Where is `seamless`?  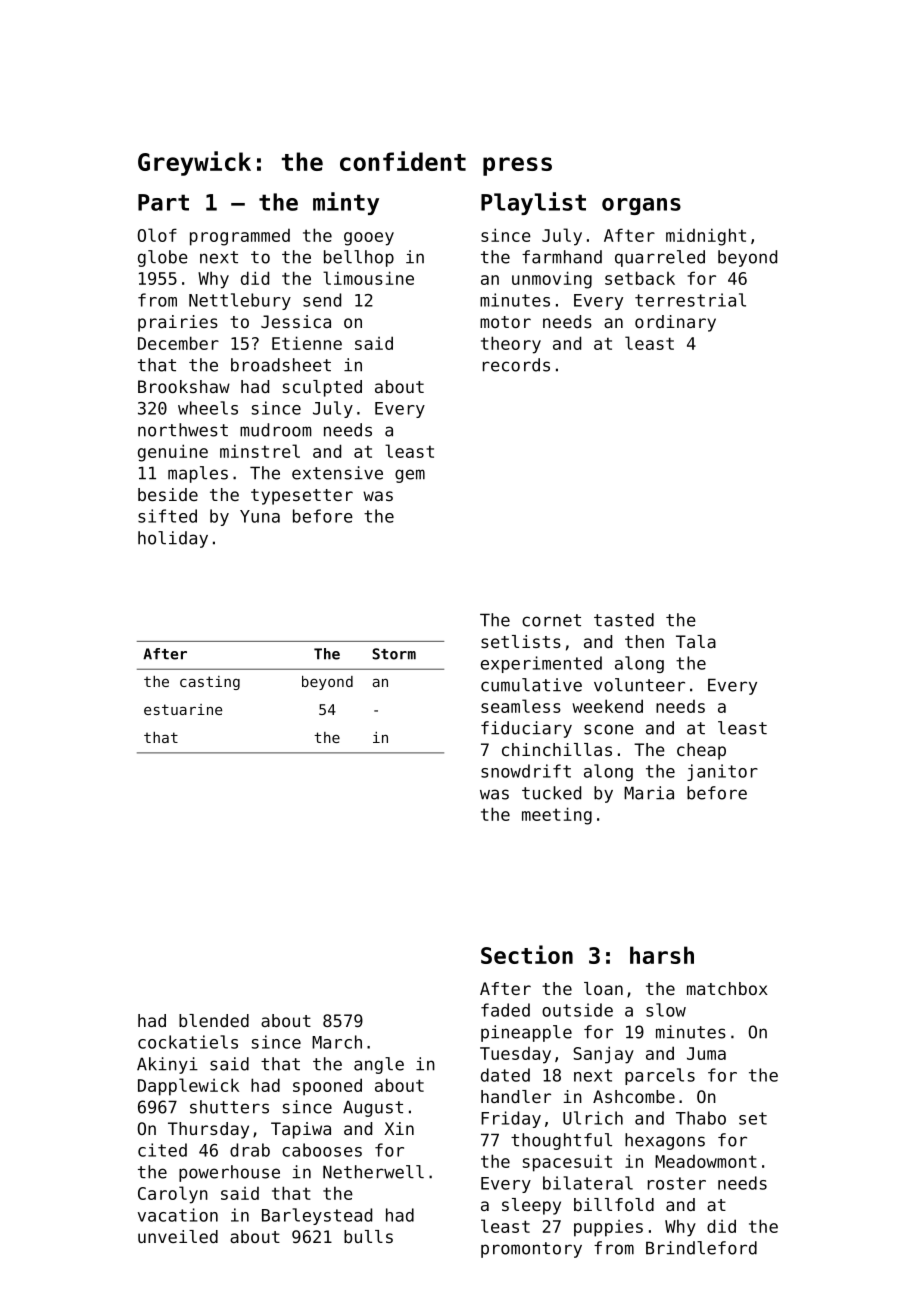 seamless is located at coordinates (521, 706).
